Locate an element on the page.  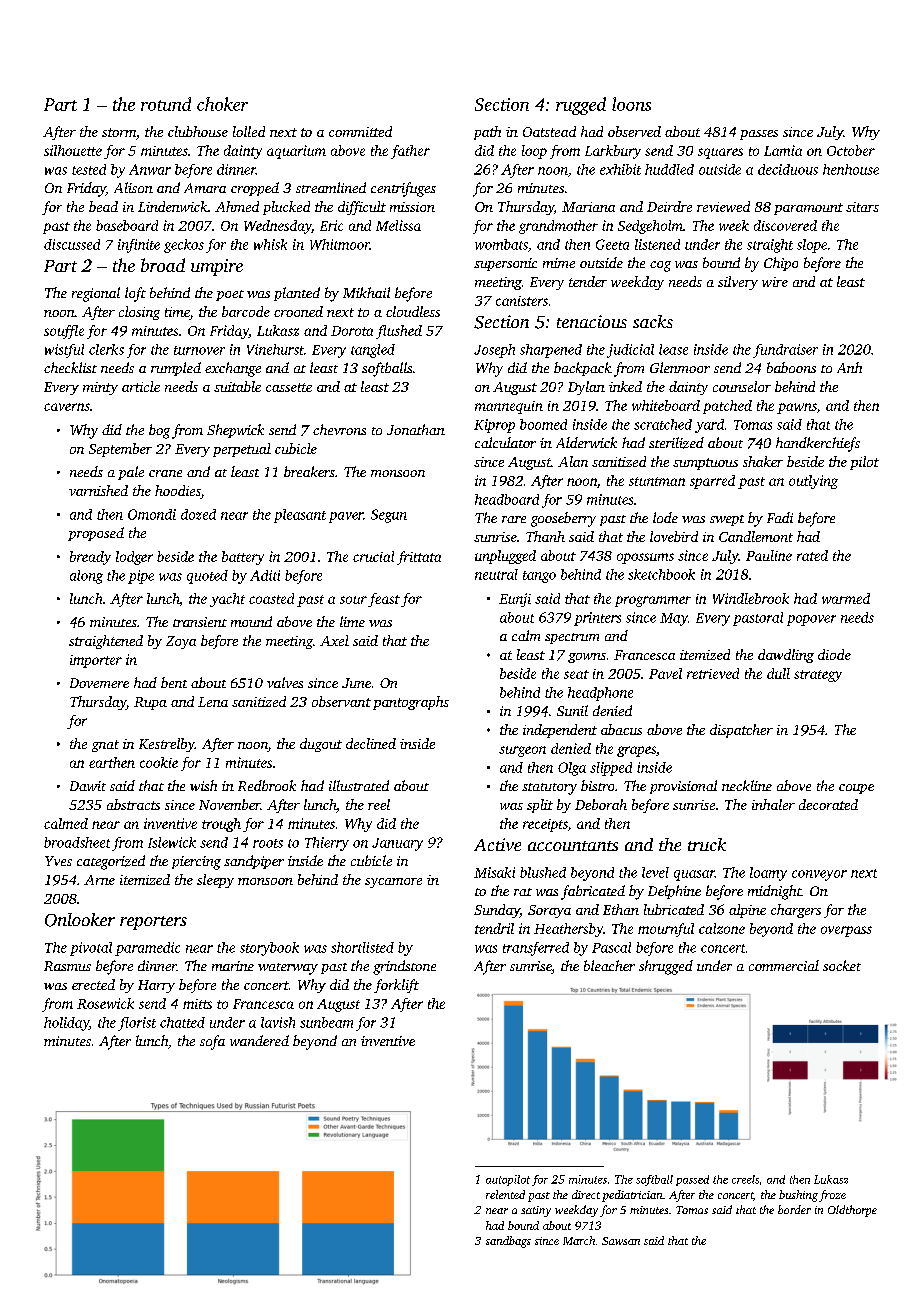
Alan is located at coordinates (573, 461).
